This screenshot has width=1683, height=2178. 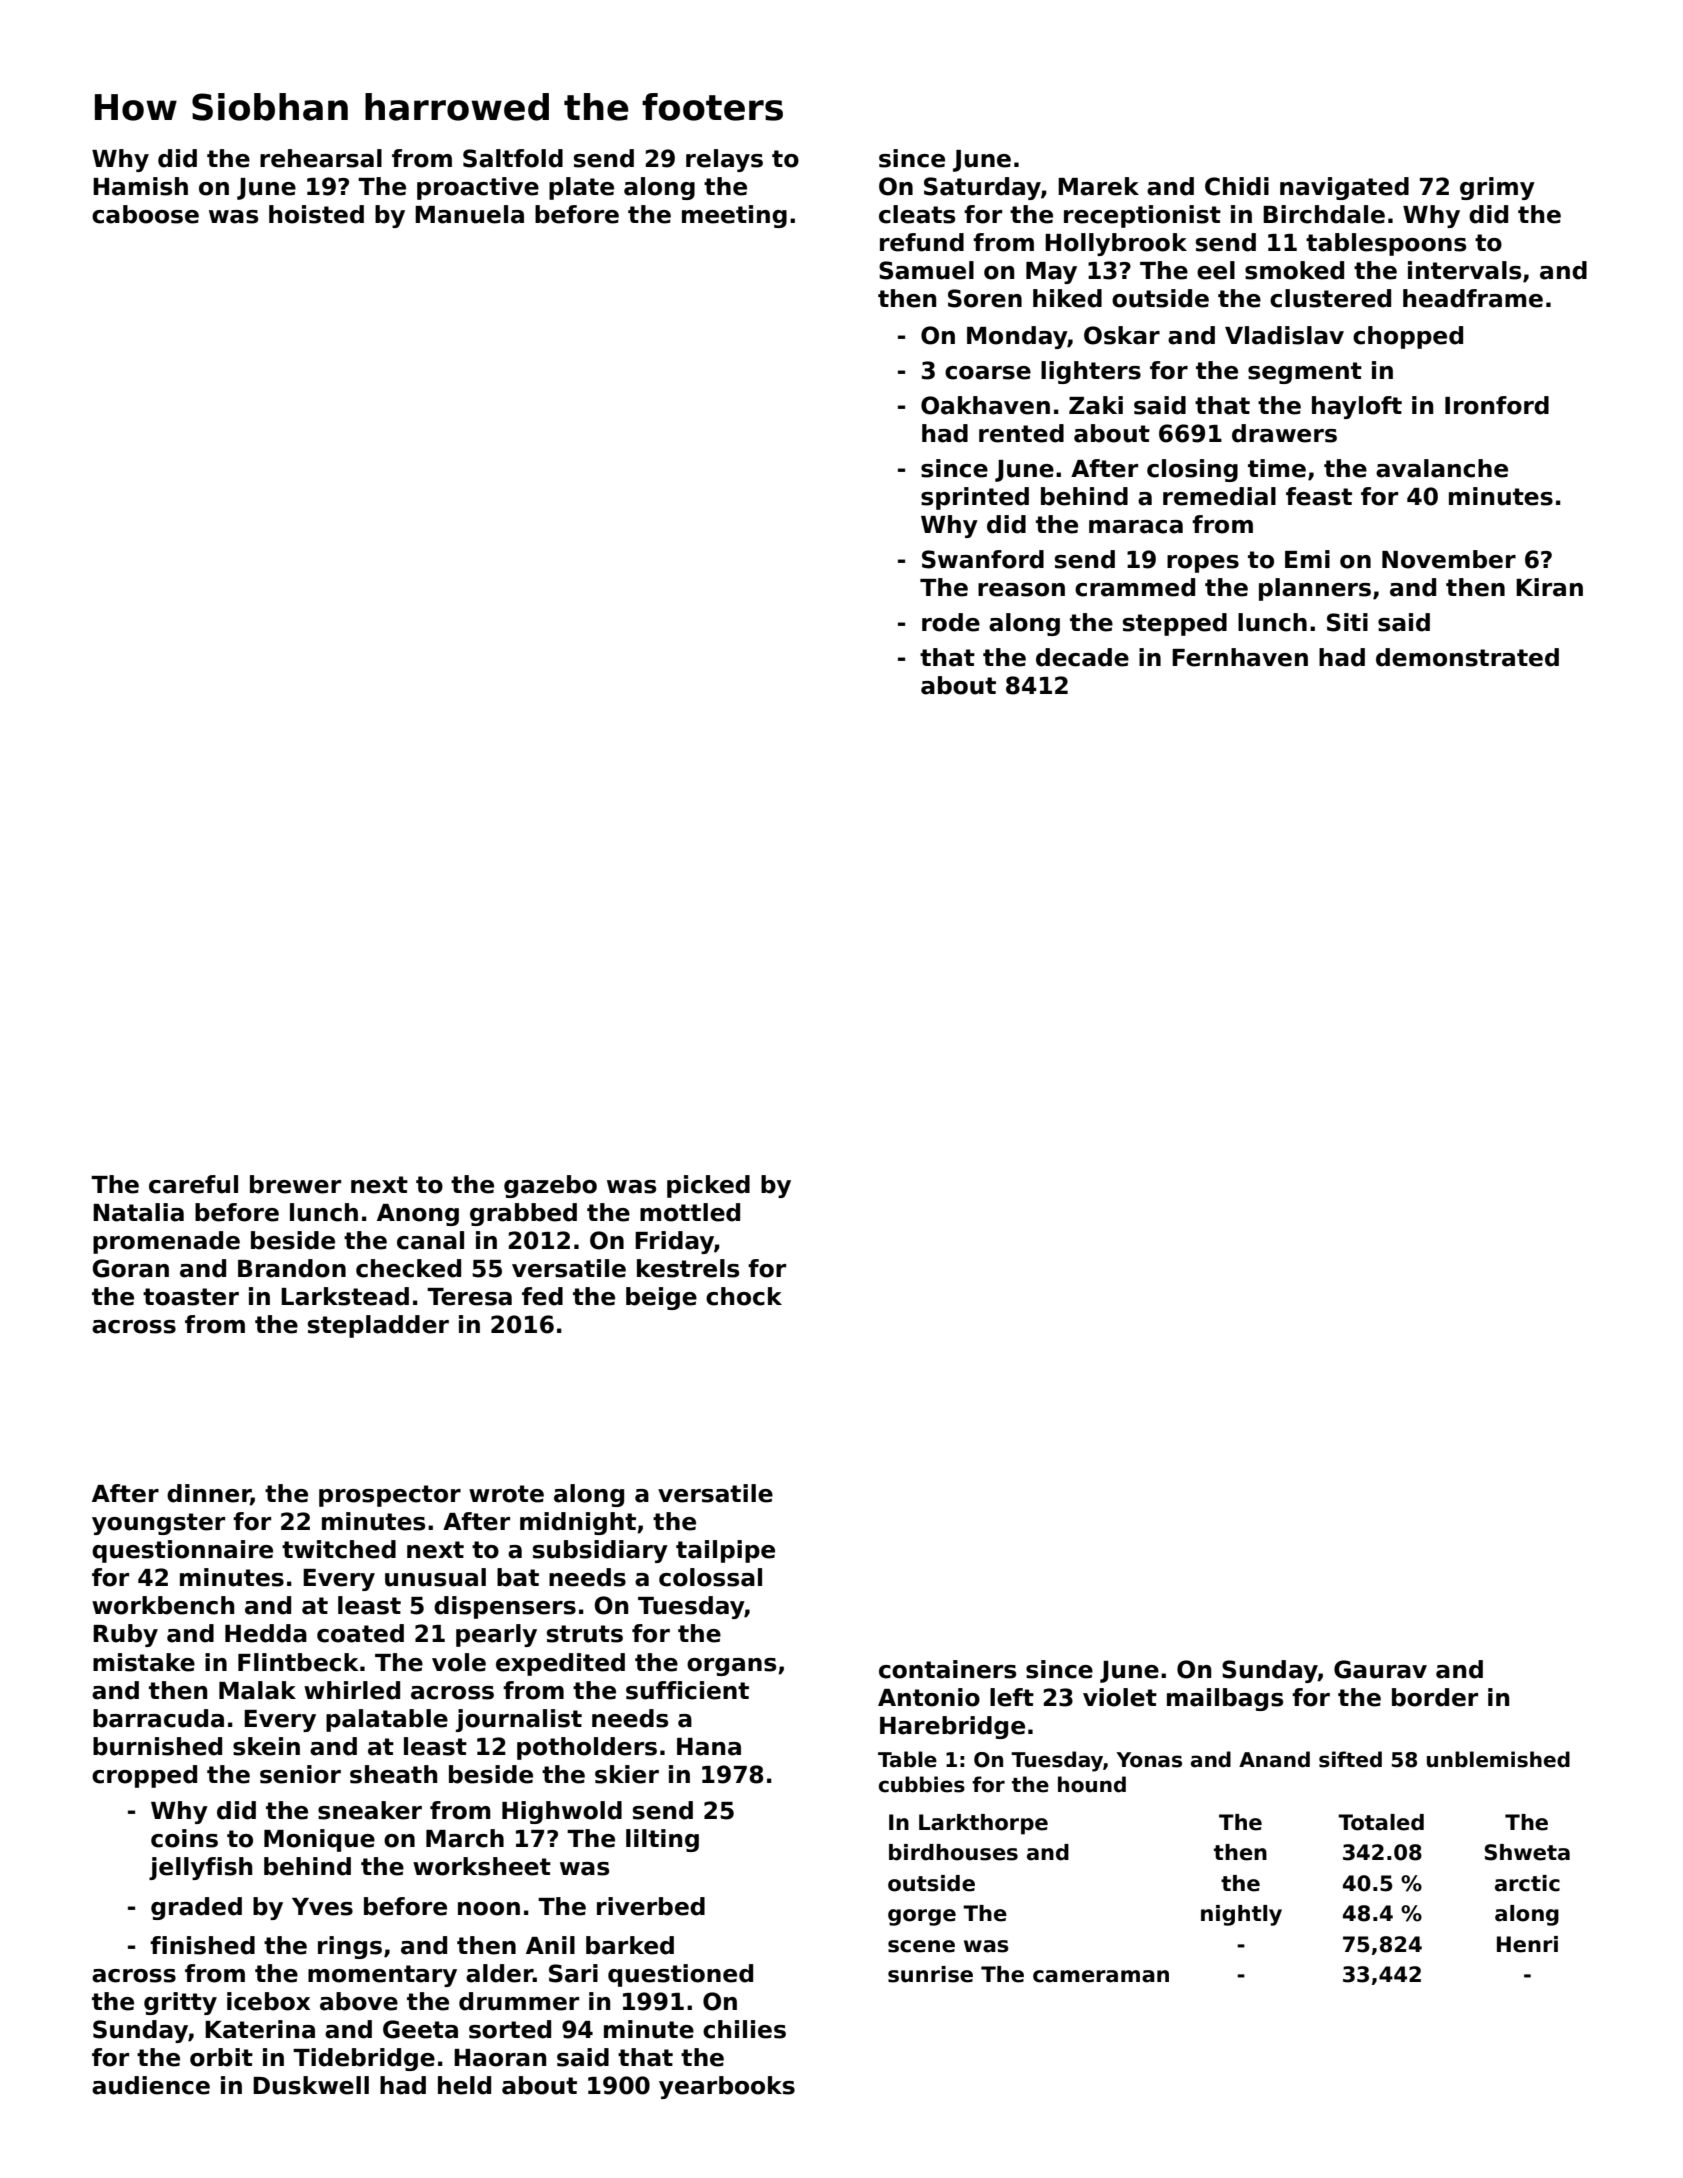 What do you see at coordinates (725, 1551) in the screenshot?
I see `tailpipe` at bounding box center [725, 1551].
